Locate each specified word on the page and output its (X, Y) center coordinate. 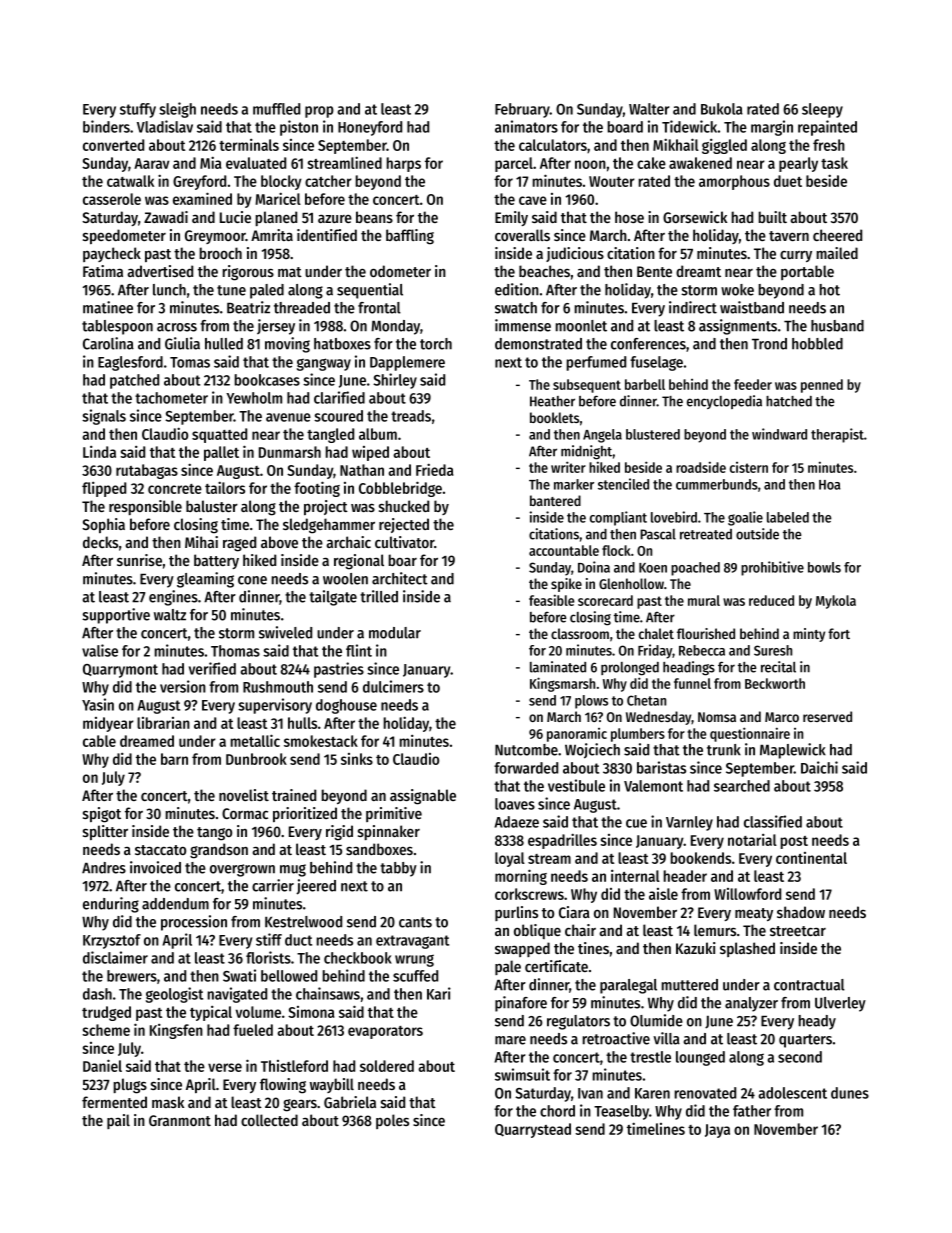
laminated (558, 667)
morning (521, 877)
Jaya (717, 1131)
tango (214, 834)
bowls (824, 567)
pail (118, 1121)
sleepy (822, 110)
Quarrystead (533, 1130)
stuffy (138, 110)
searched (742, 786)
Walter (649, 109)
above (279, 542)
